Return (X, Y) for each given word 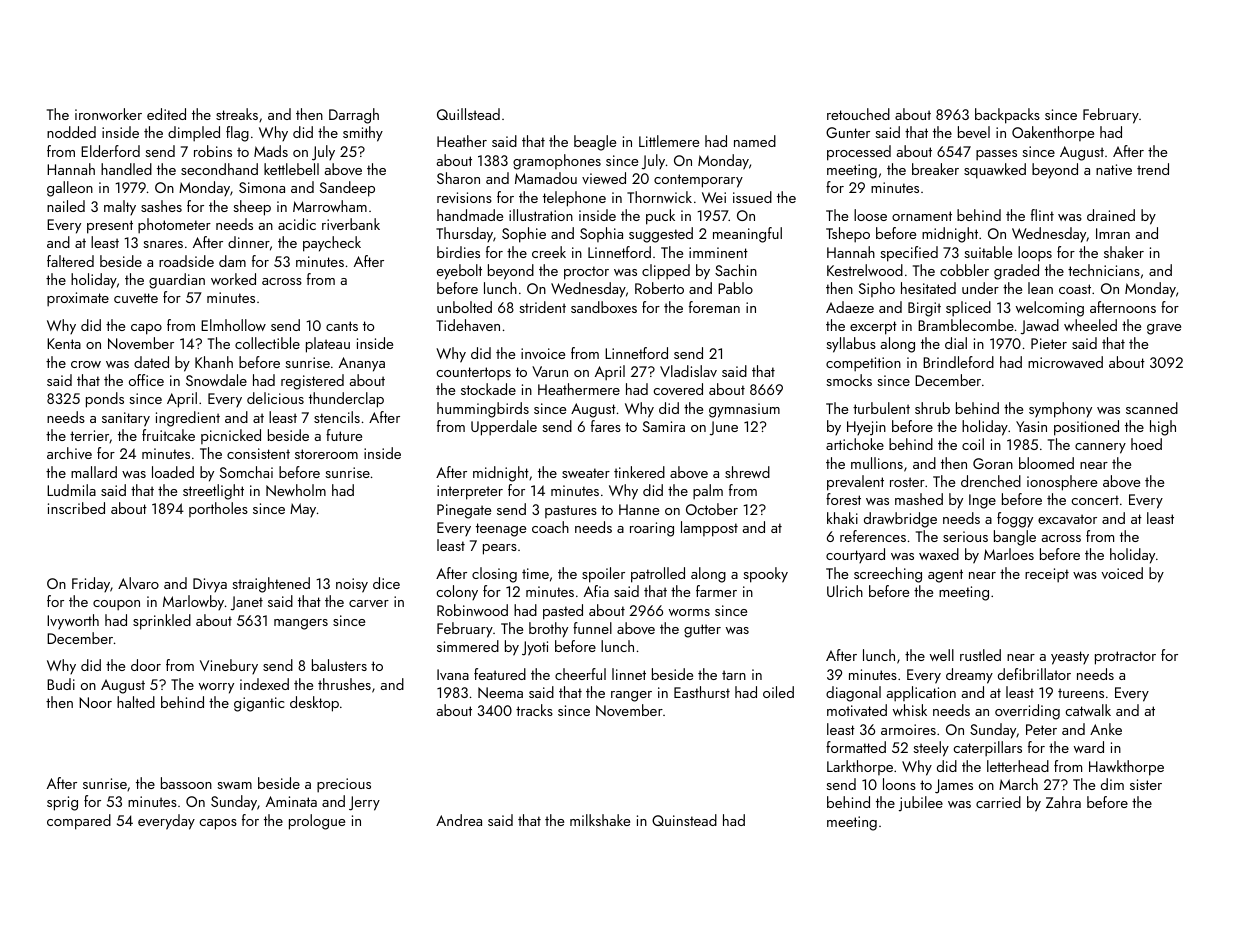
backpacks (1007, 116)
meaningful (747, 235)
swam (234, 785)
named (755, 141)
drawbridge (900, 520)
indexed (264, 684)
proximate (78, 299)
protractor (1125, 658)
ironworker (108, 114)
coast (1075, 289)
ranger (631, 696)
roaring (652, 529)
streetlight (213, 492)
